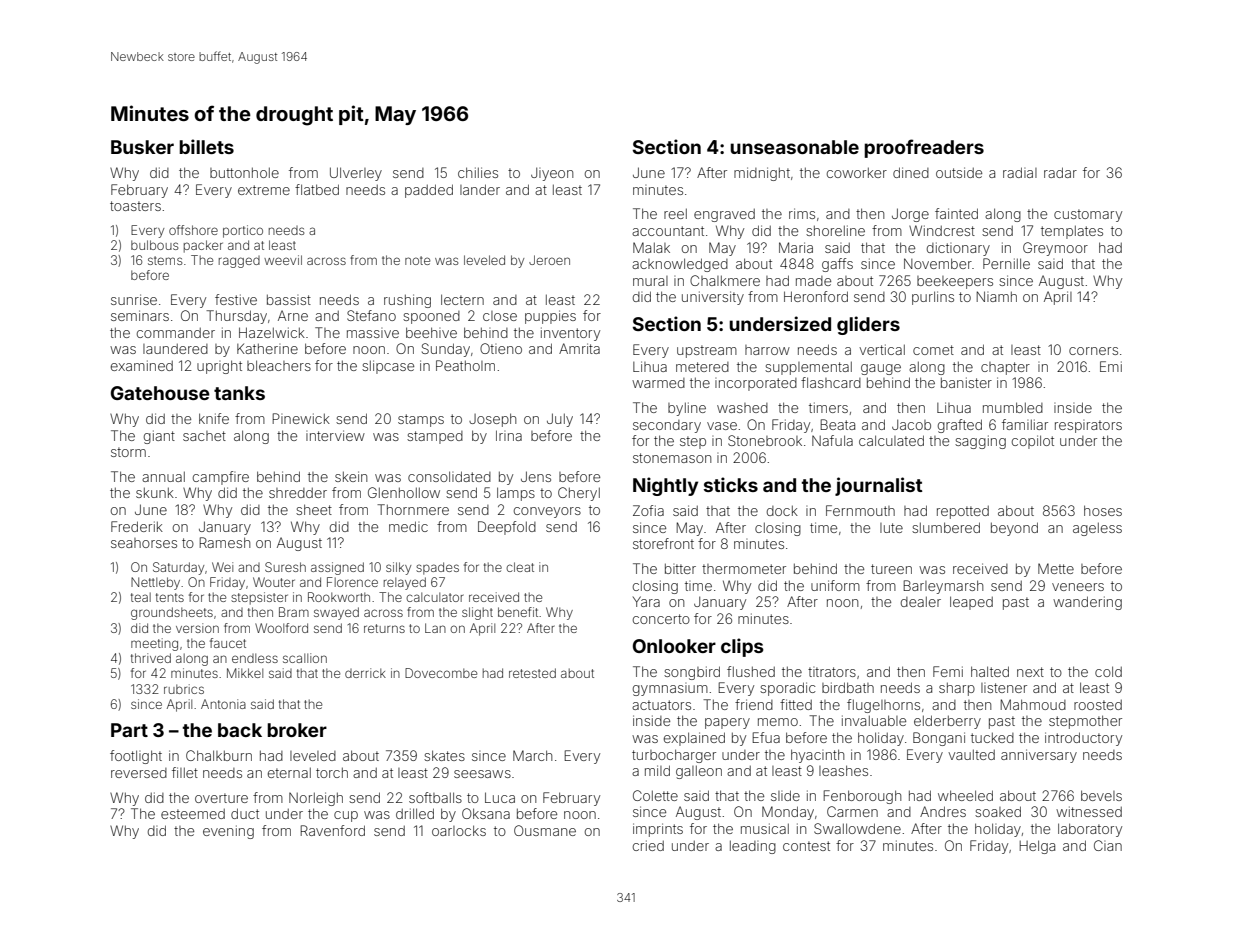 This screenshot has width=1233, height=952. Describe the element at coordinates (1088, 426) in the screenshot. I see `respirators` at that location.
